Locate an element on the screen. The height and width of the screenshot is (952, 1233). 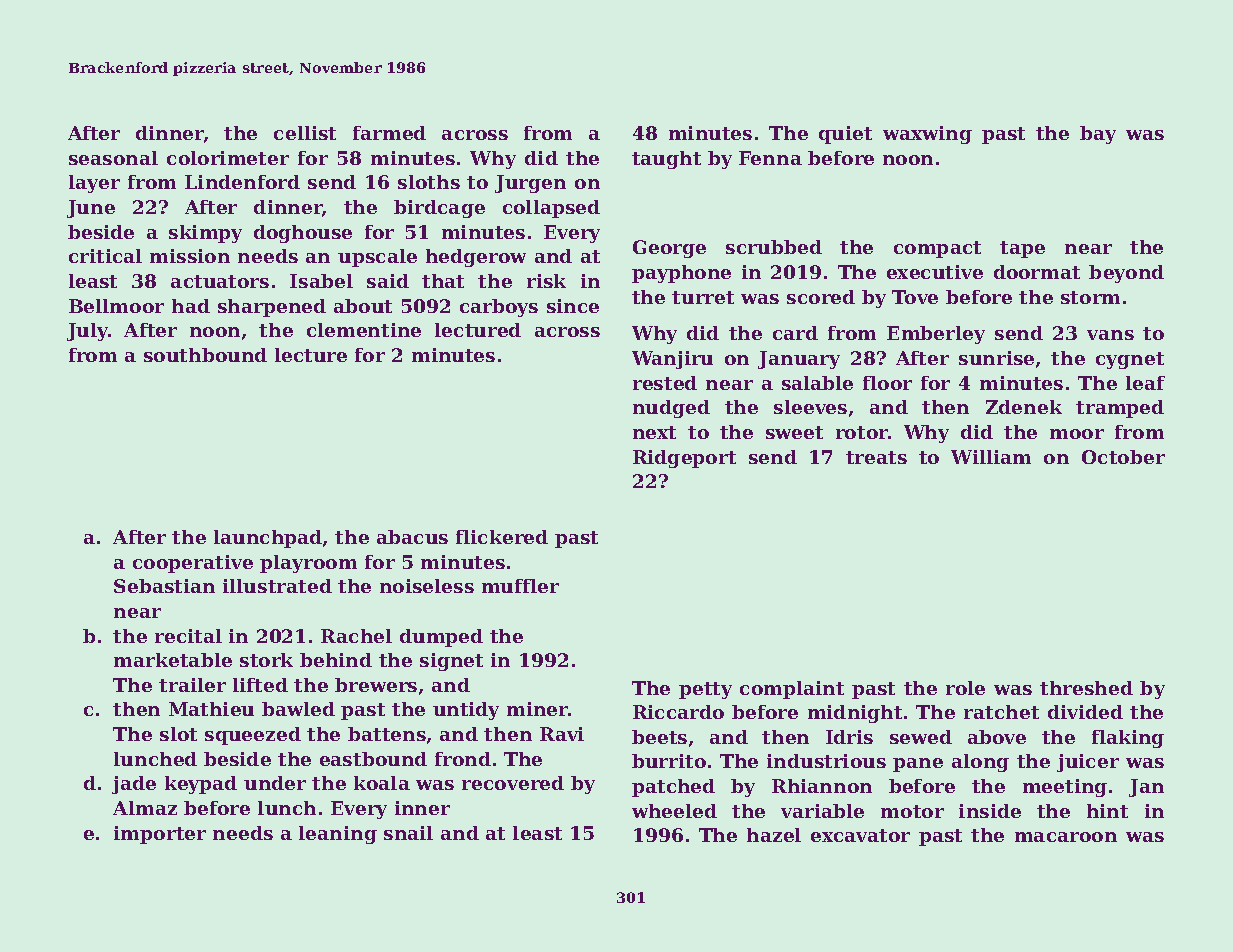
threshed is located at coordinates (1086, 688).
